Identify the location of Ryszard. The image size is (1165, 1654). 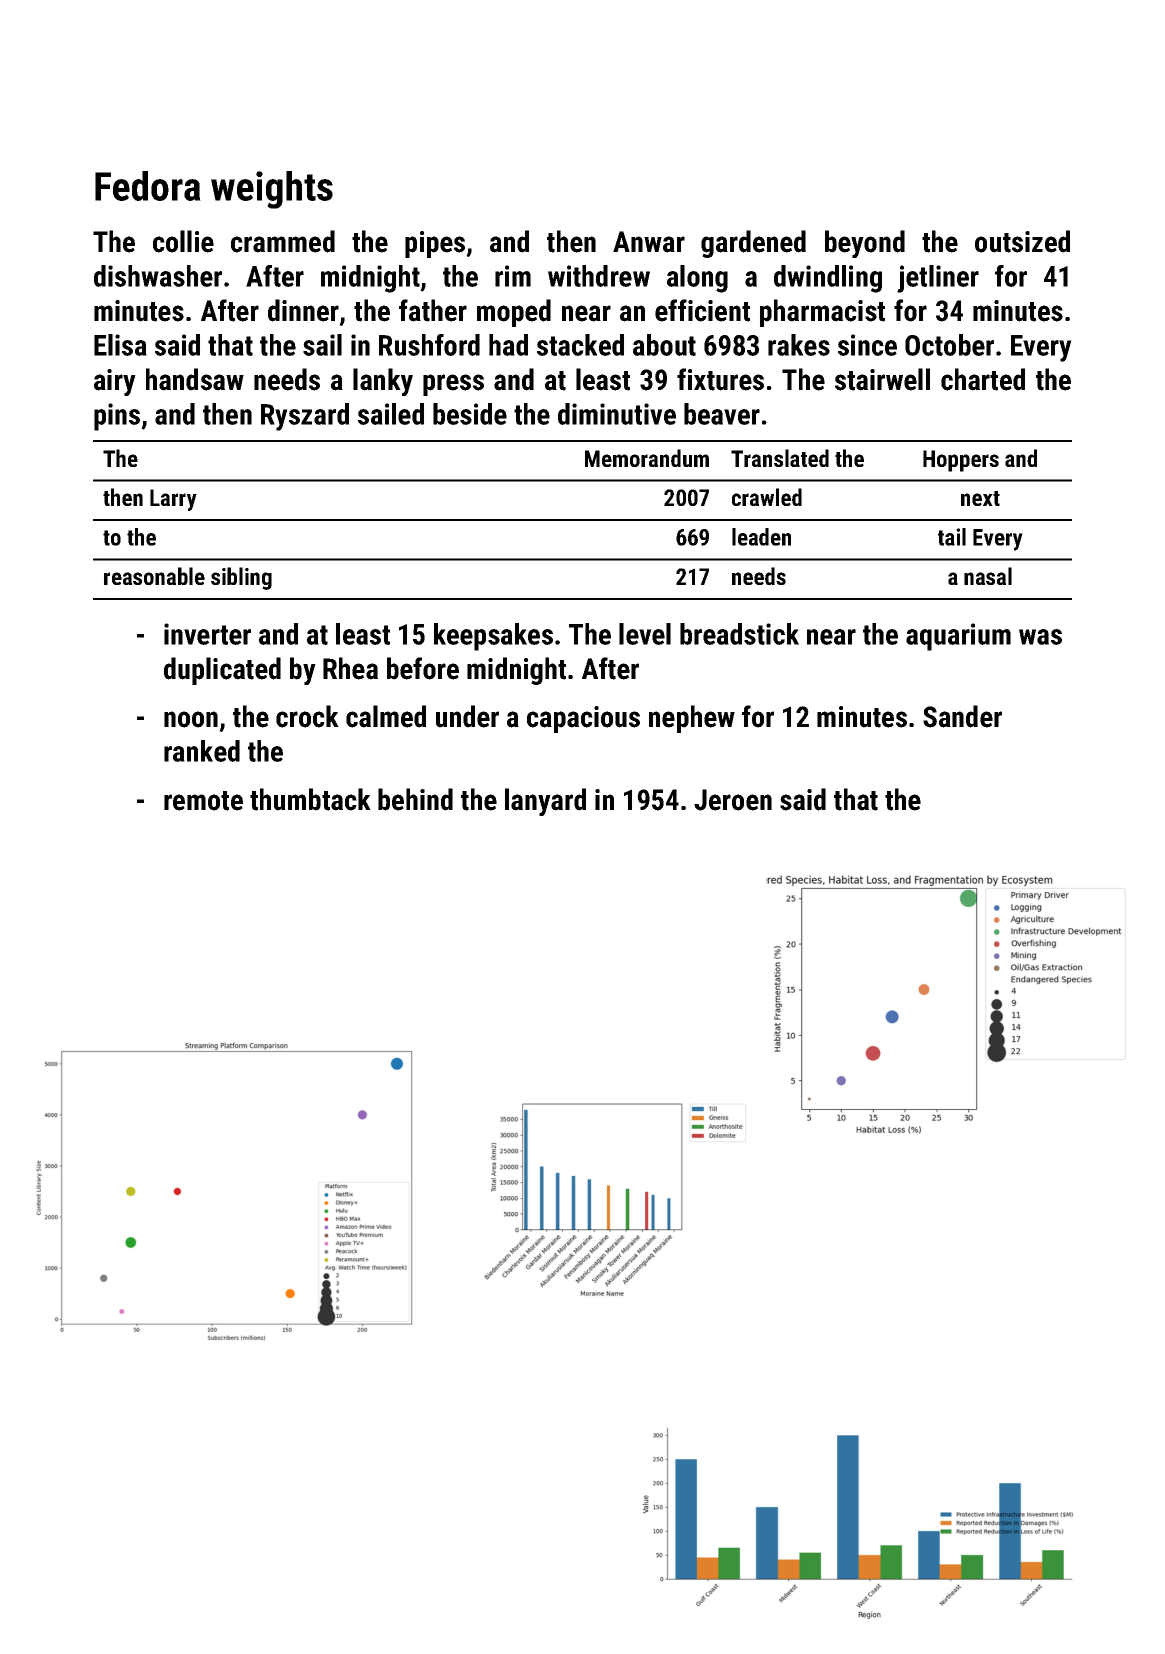
(305, 417).
